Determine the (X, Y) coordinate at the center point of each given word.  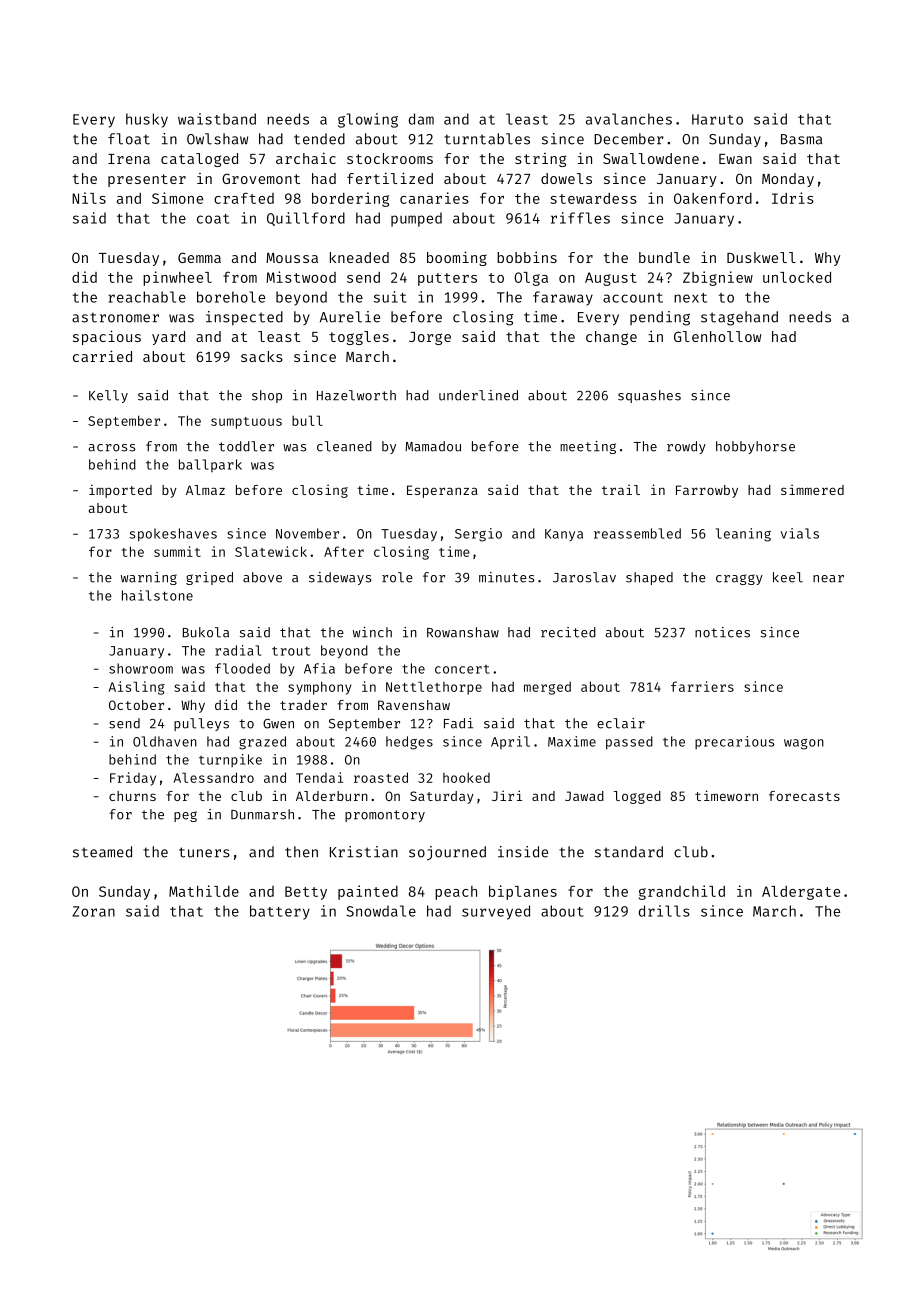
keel (788, 577)
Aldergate (801, 893)
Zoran (93, 911)
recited (568, 632)
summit (177, 551)
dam (421, 119)
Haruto (717, 119)
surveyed (496, 912)
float (129, 139)
